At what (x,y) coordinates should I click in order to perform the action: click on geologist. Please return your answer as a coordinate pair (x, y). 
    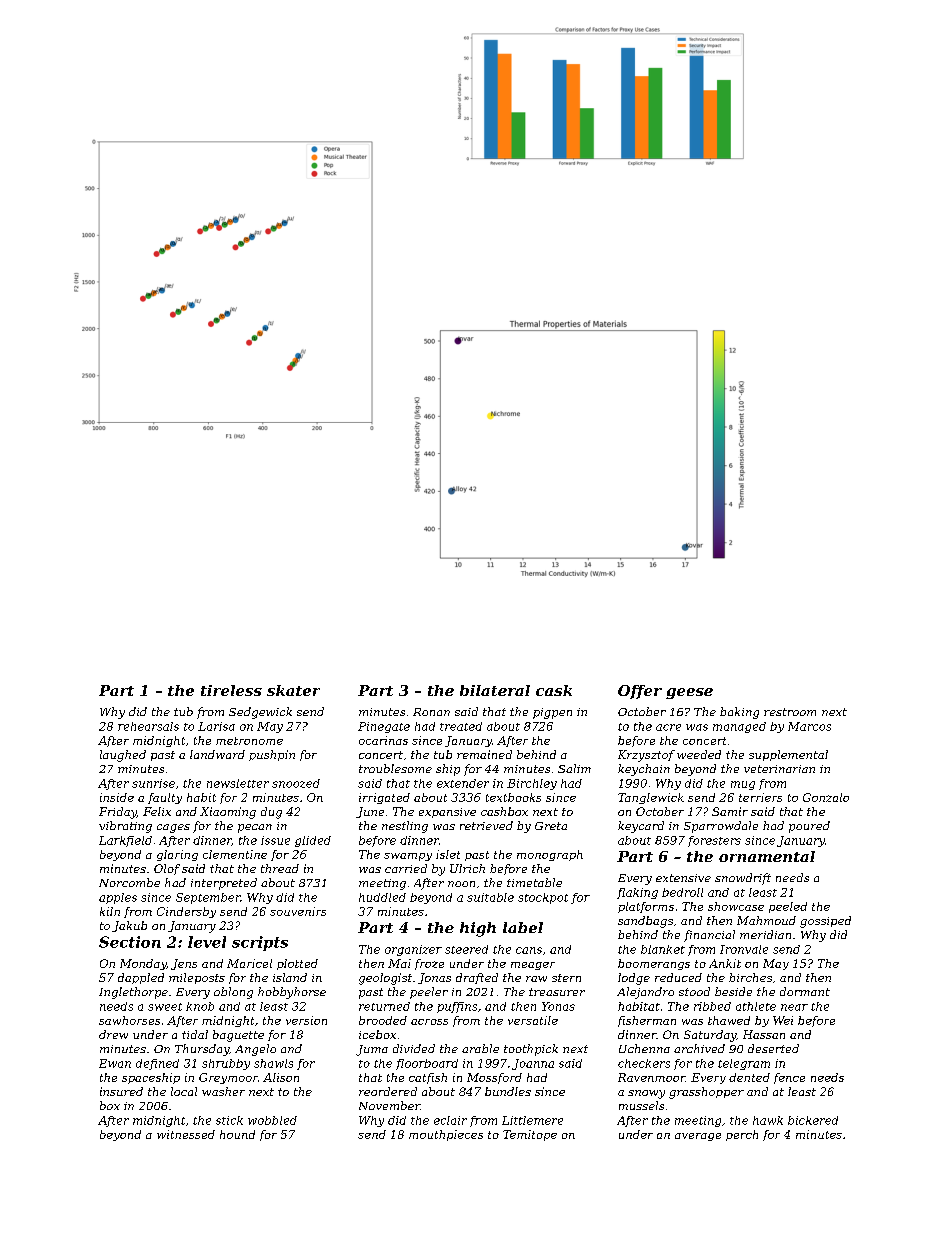
    Looking at the image, I should click on (385, 979).
